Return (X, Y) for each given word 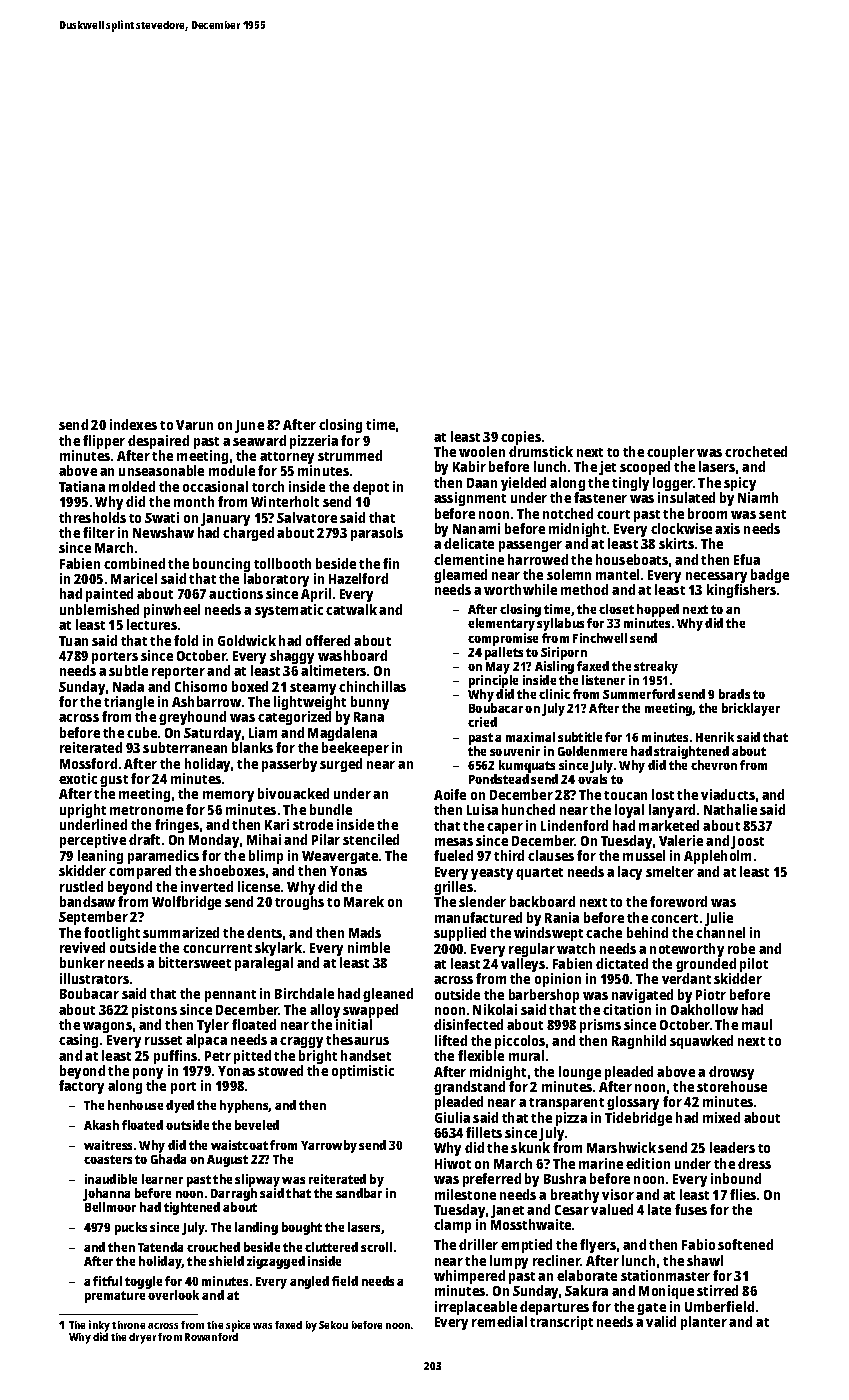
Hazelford (358, 578)
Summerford (639, 694)
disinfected (468, 1024)
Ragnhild (639, 1042)
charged (248, 534)
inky (99, 1326)
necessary (716, 577)
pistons (154, 1011)
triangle (129, 704)
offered (328, 640)
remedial (499, 1321)
